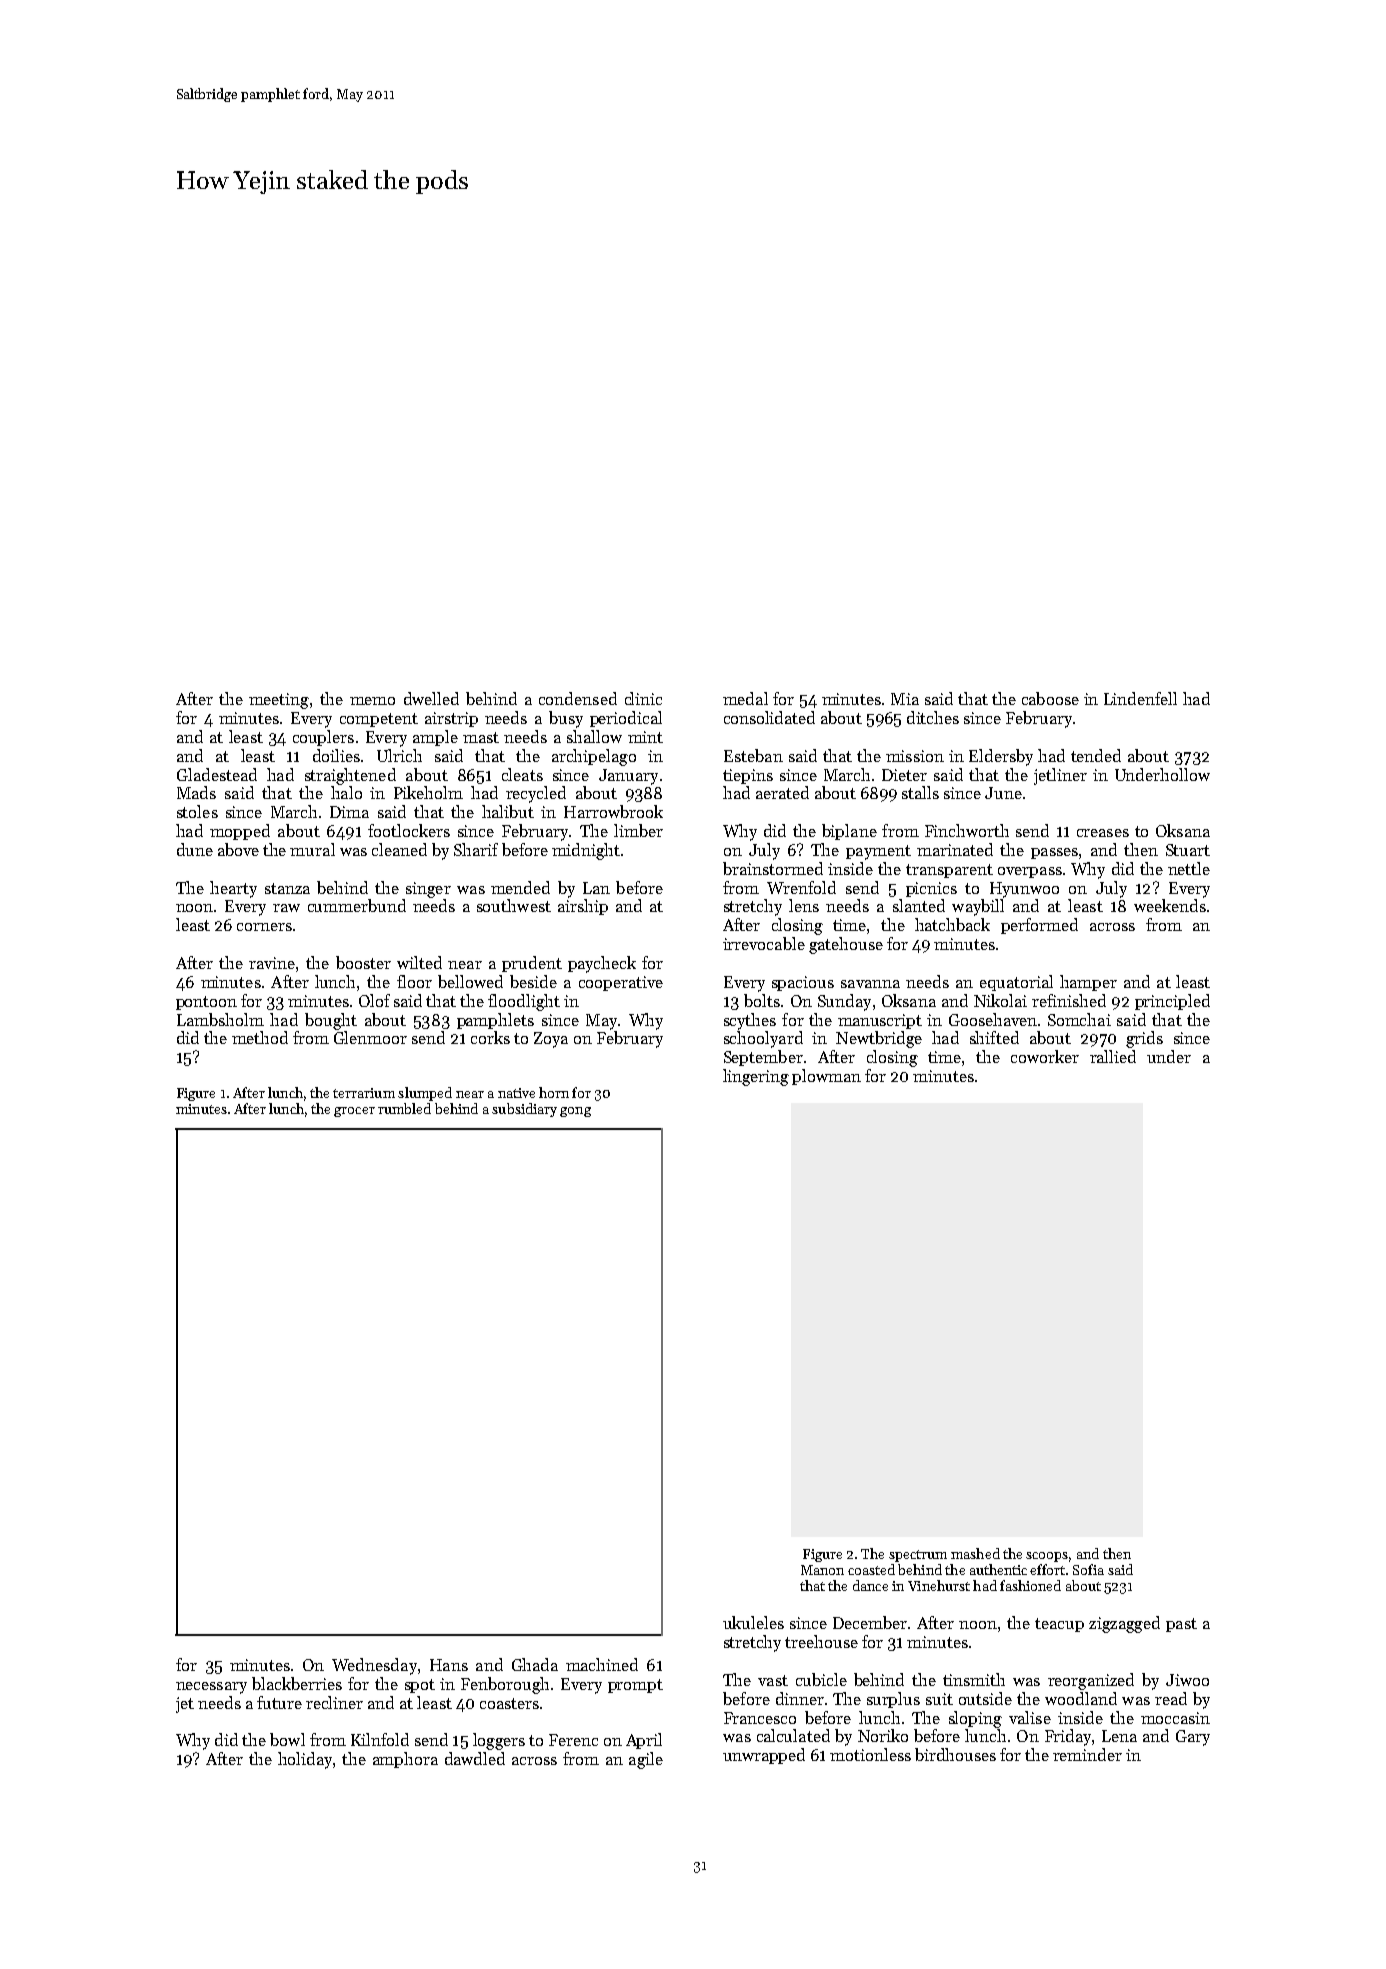 The image size is (1386, 1969). What do you see at coordinates (586, 851) in the document?
I see `midnight` at bounding box center [586, 851].
